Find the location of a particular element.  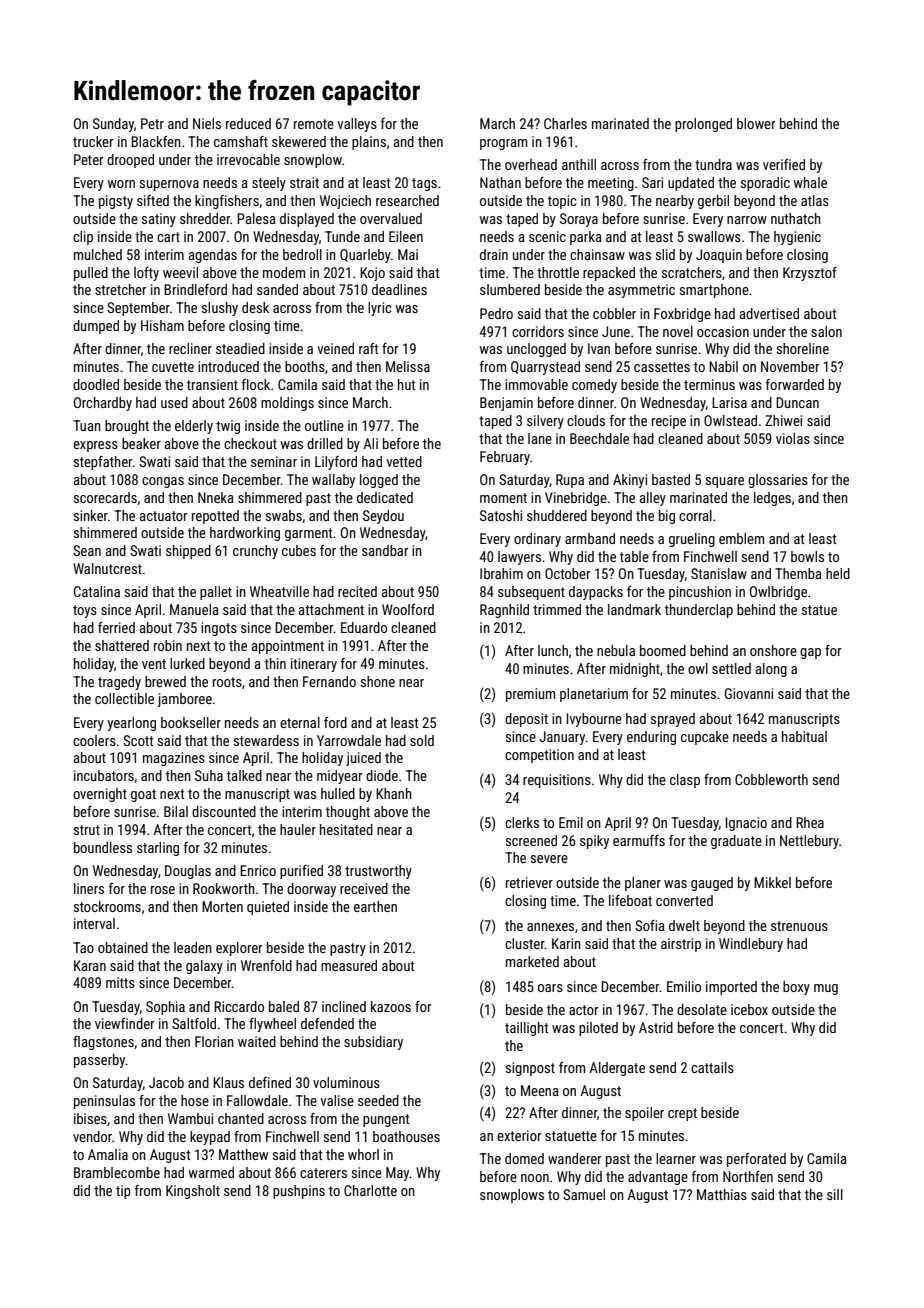

occasion is located at coordinates (723, 331).
